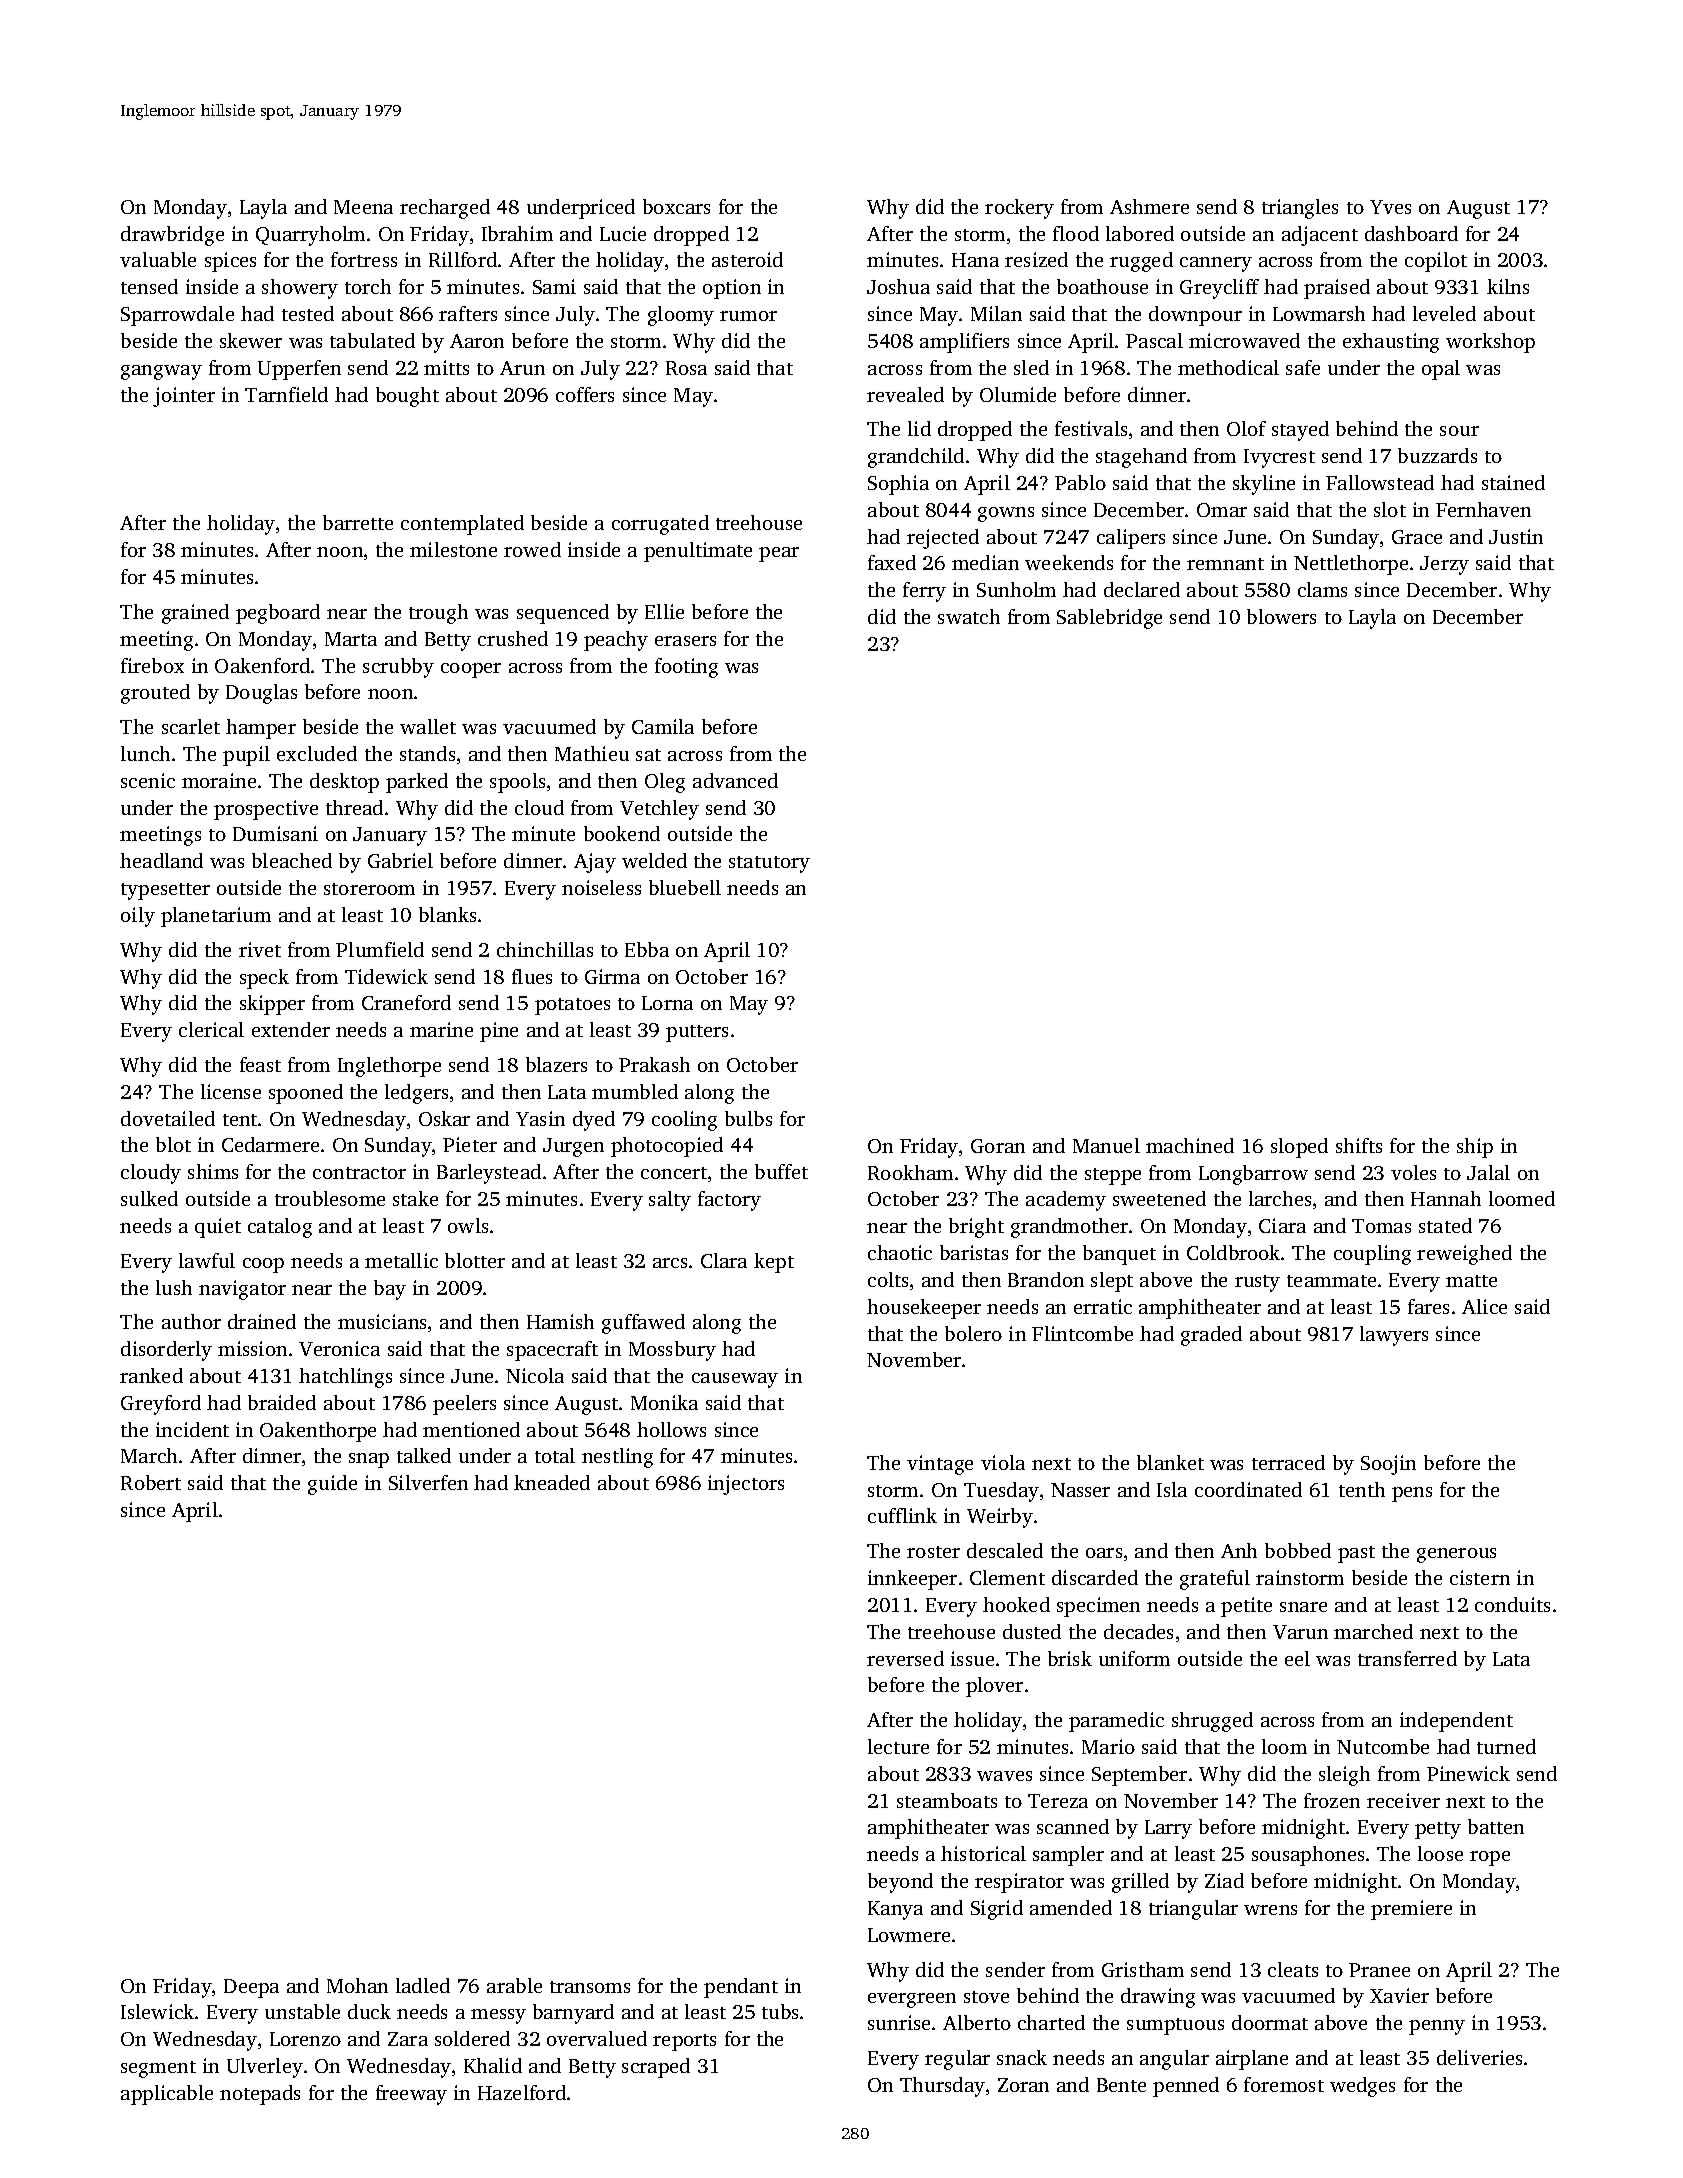  What do you see at coordinates (1006, 514) in the screenshot?
I see `gowns` at bounding box center [1006, 514].
